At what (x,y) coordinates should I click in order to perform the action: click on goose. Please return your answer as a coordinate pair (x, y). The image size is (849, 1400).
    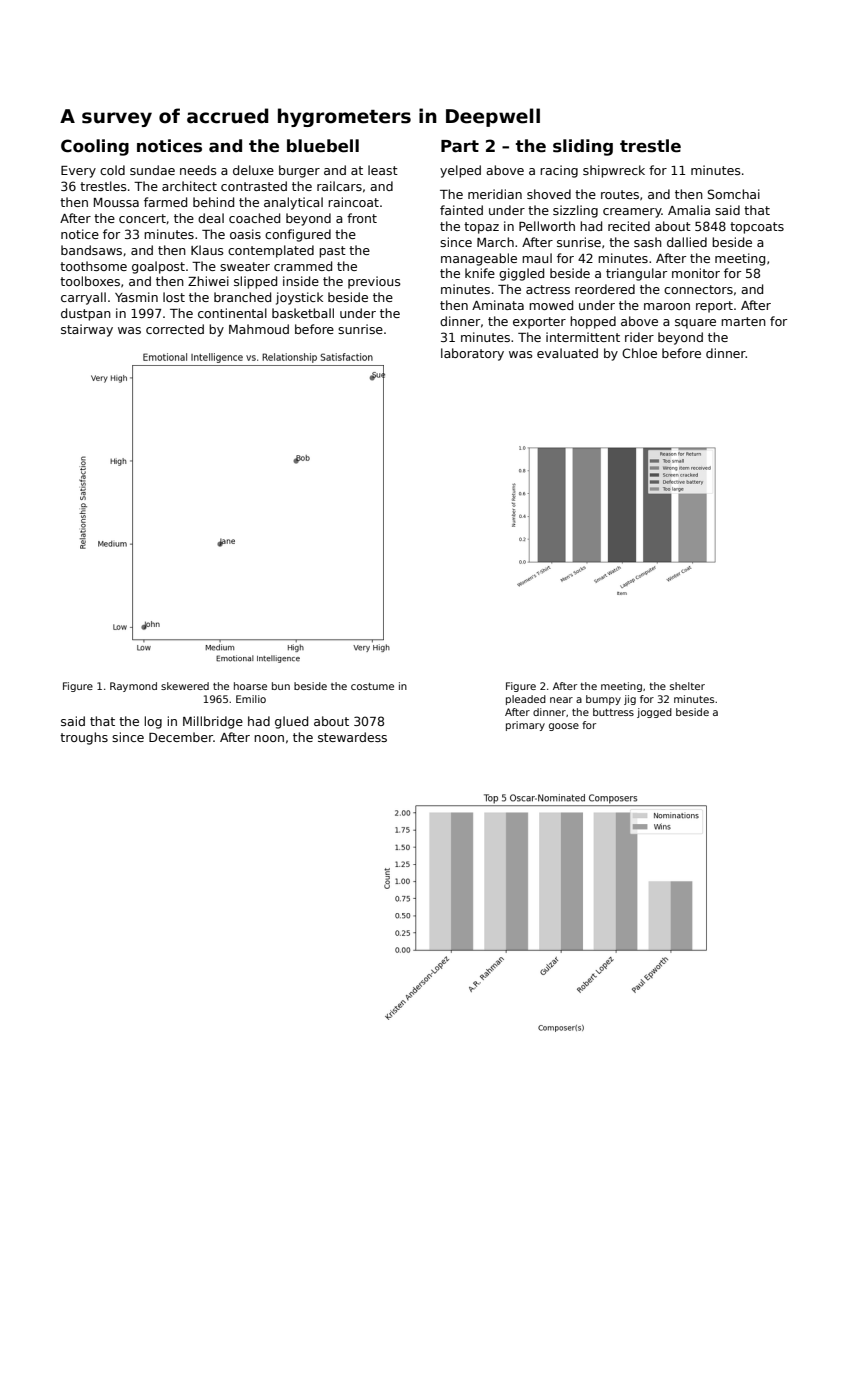
    Looking at the image, I should click on (564, 727).
